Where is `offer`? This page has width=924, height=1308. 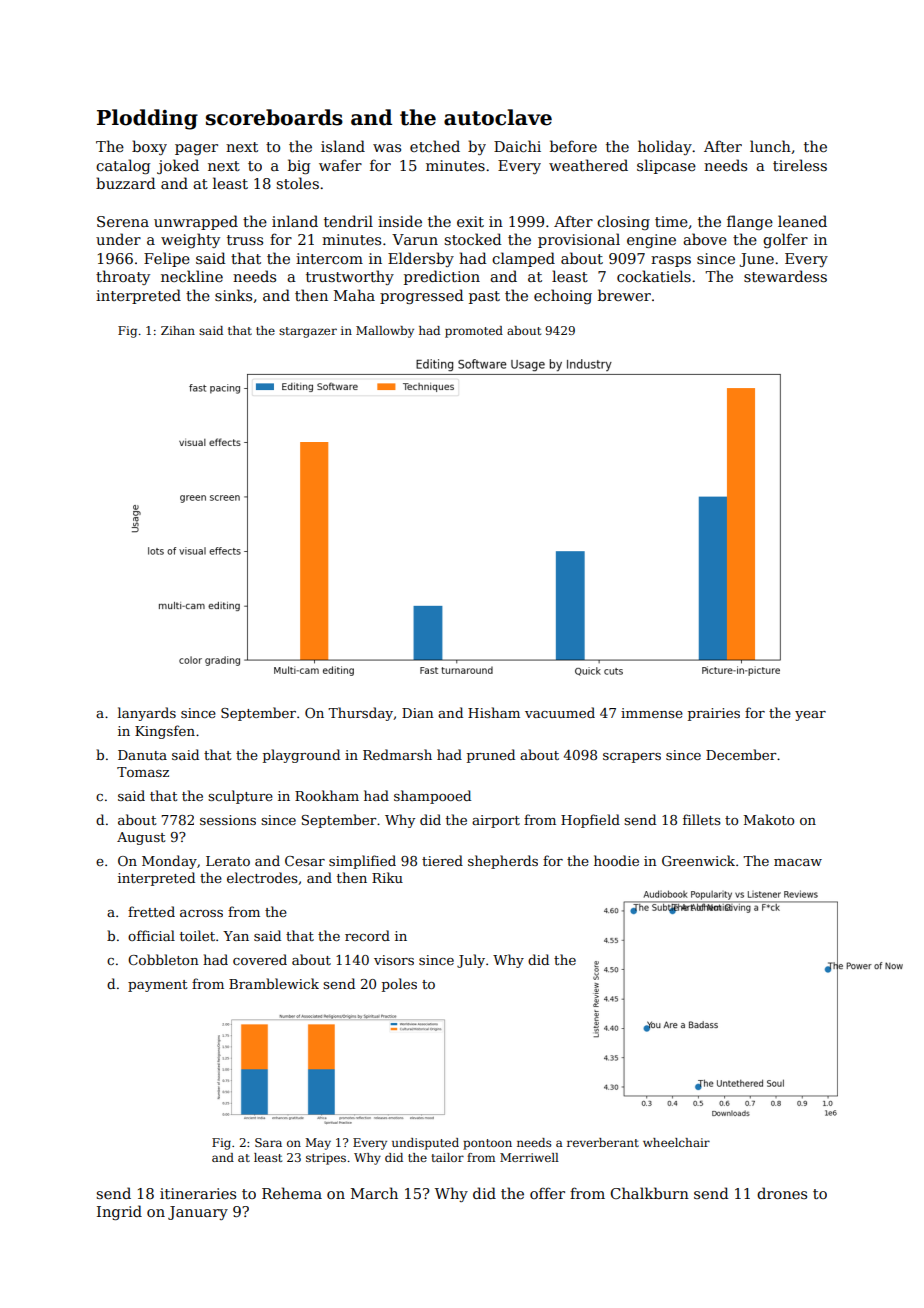
offer is located at coordinates (547, 1193).
